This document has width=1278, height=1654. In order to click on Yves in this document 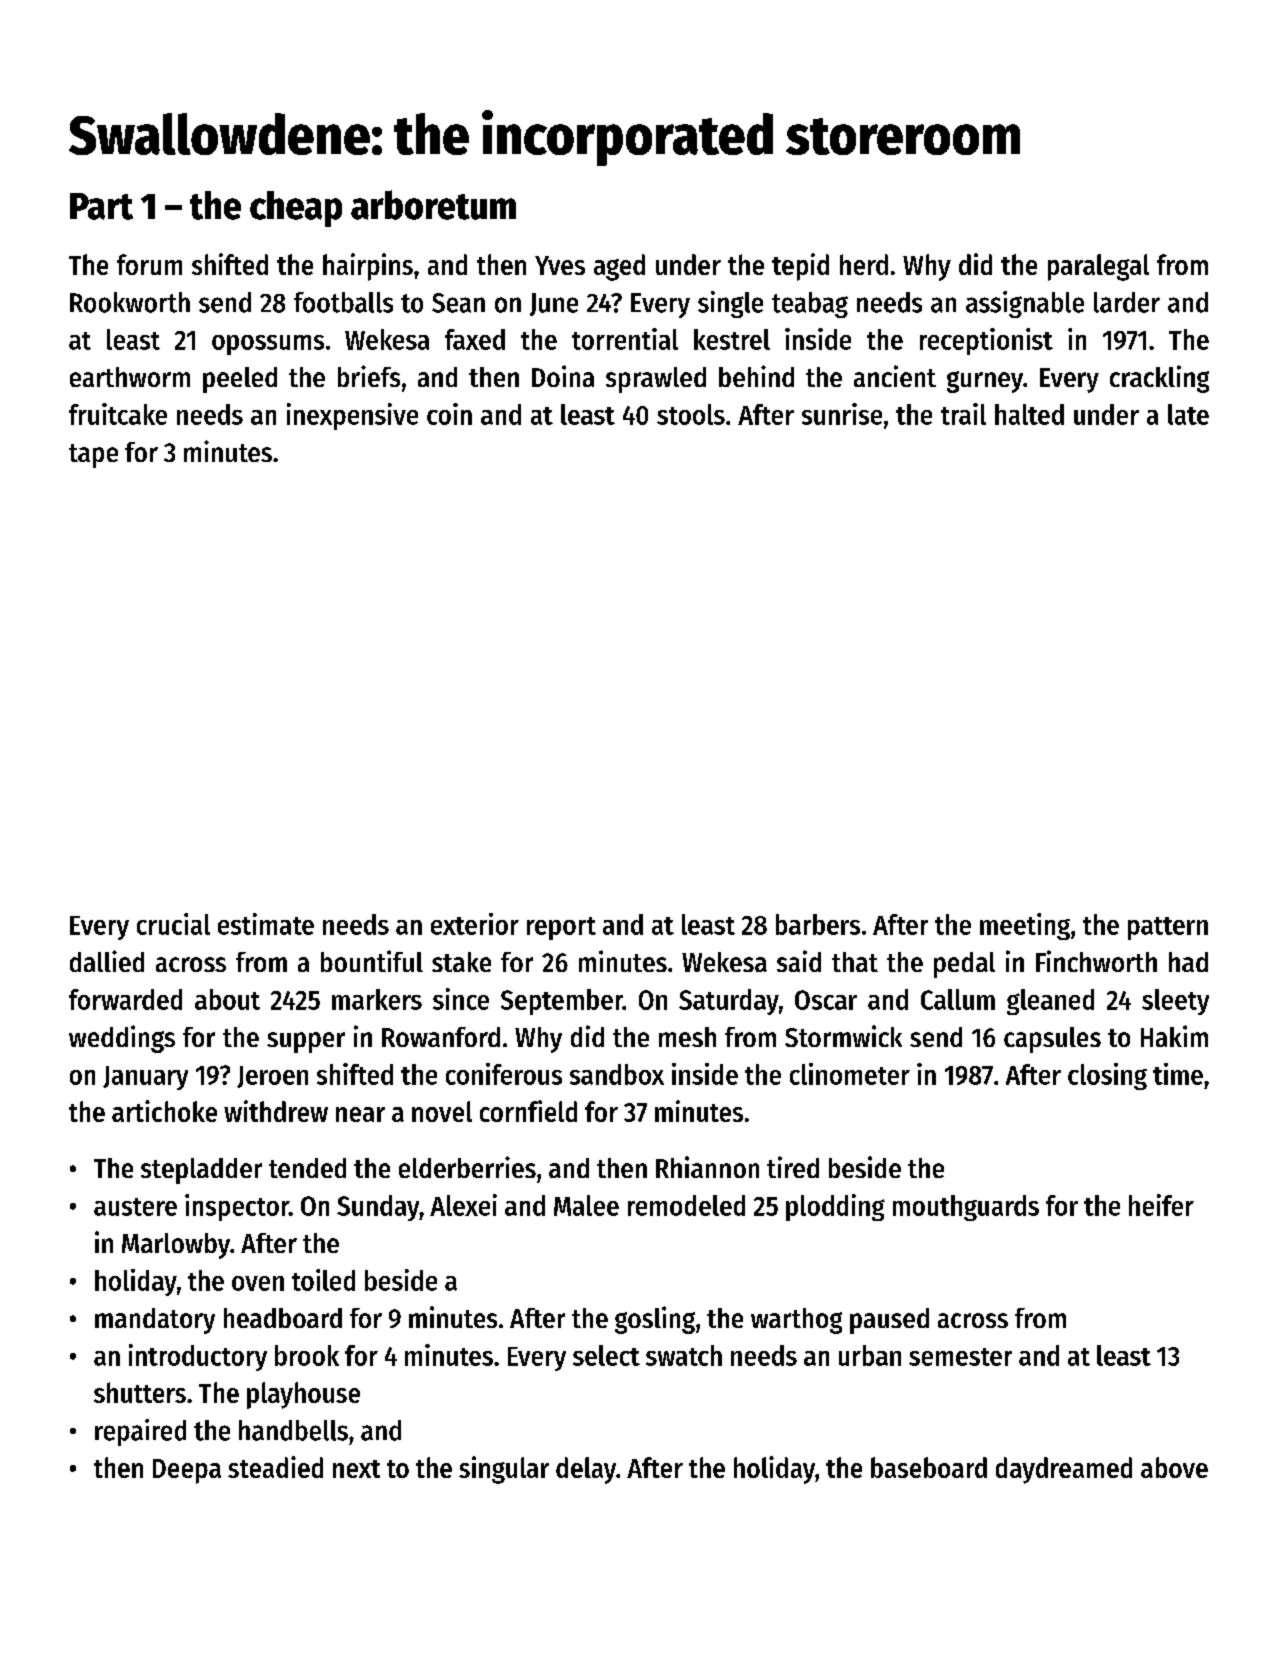, I will do `click(560, 265)`.
